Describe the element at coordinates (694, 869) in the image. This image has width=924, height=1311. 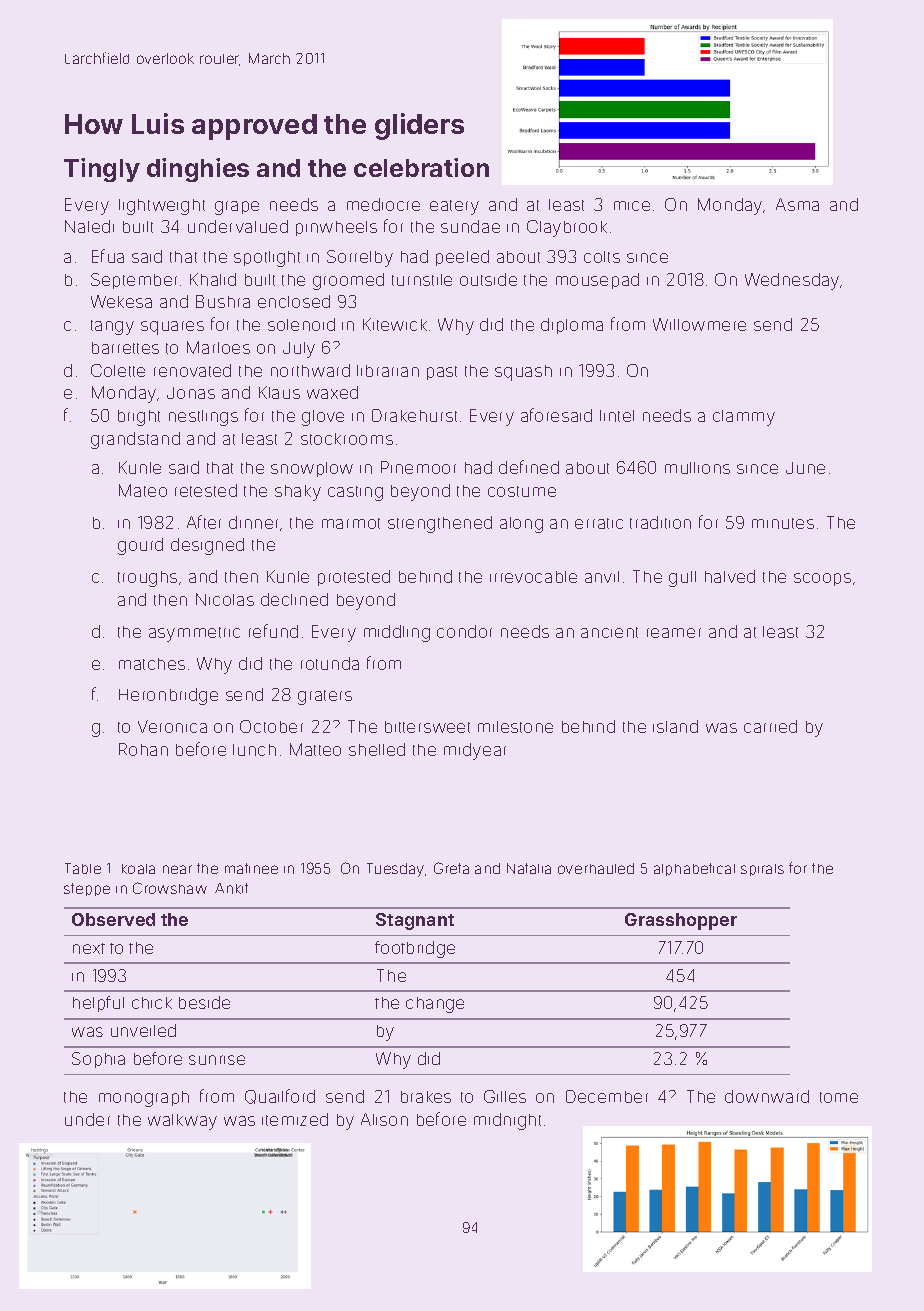
I see `alphabetical` at that location.
